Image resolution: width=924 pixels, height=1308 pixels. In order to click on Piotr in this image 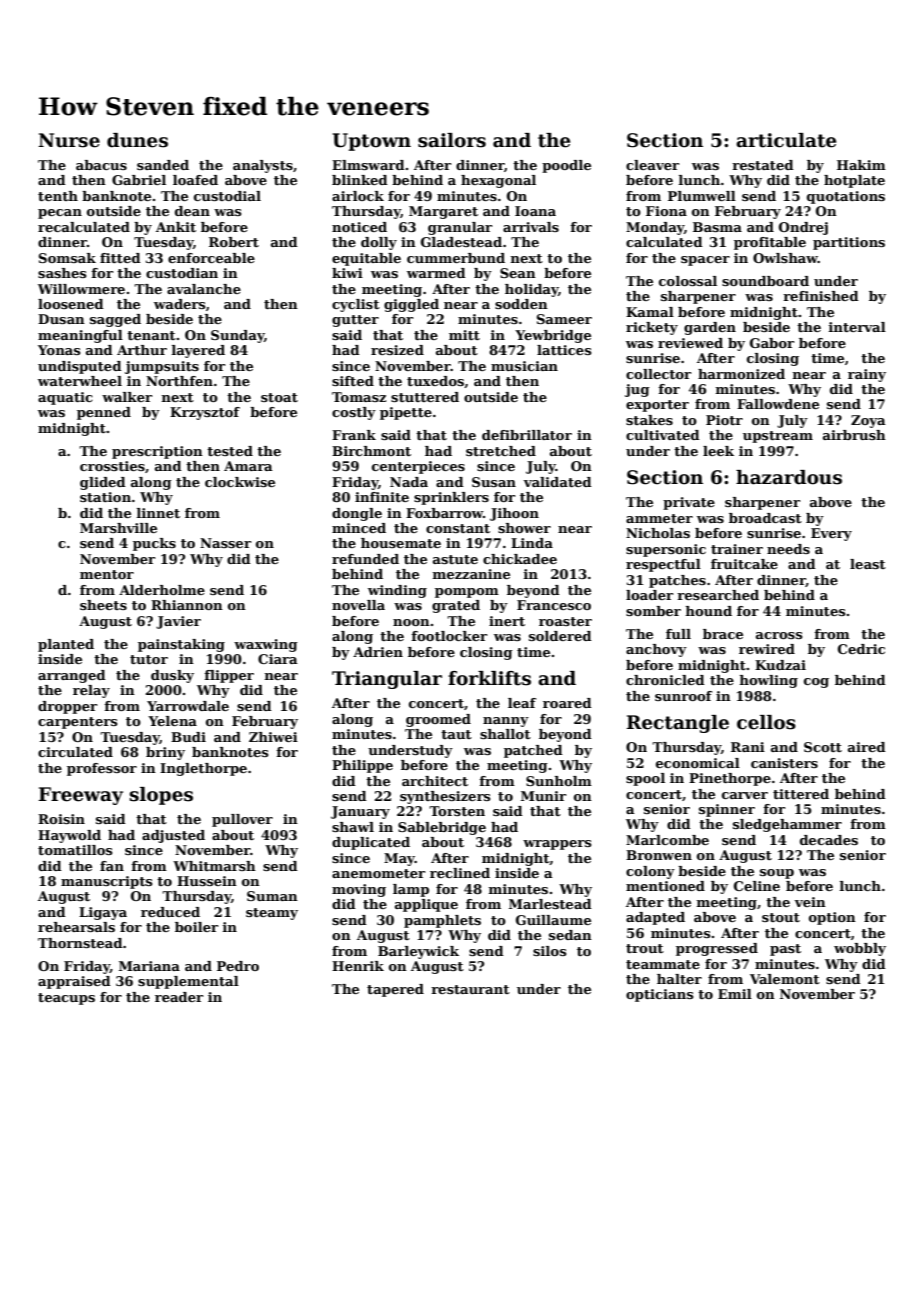, I will do `click(724, 420)`.
